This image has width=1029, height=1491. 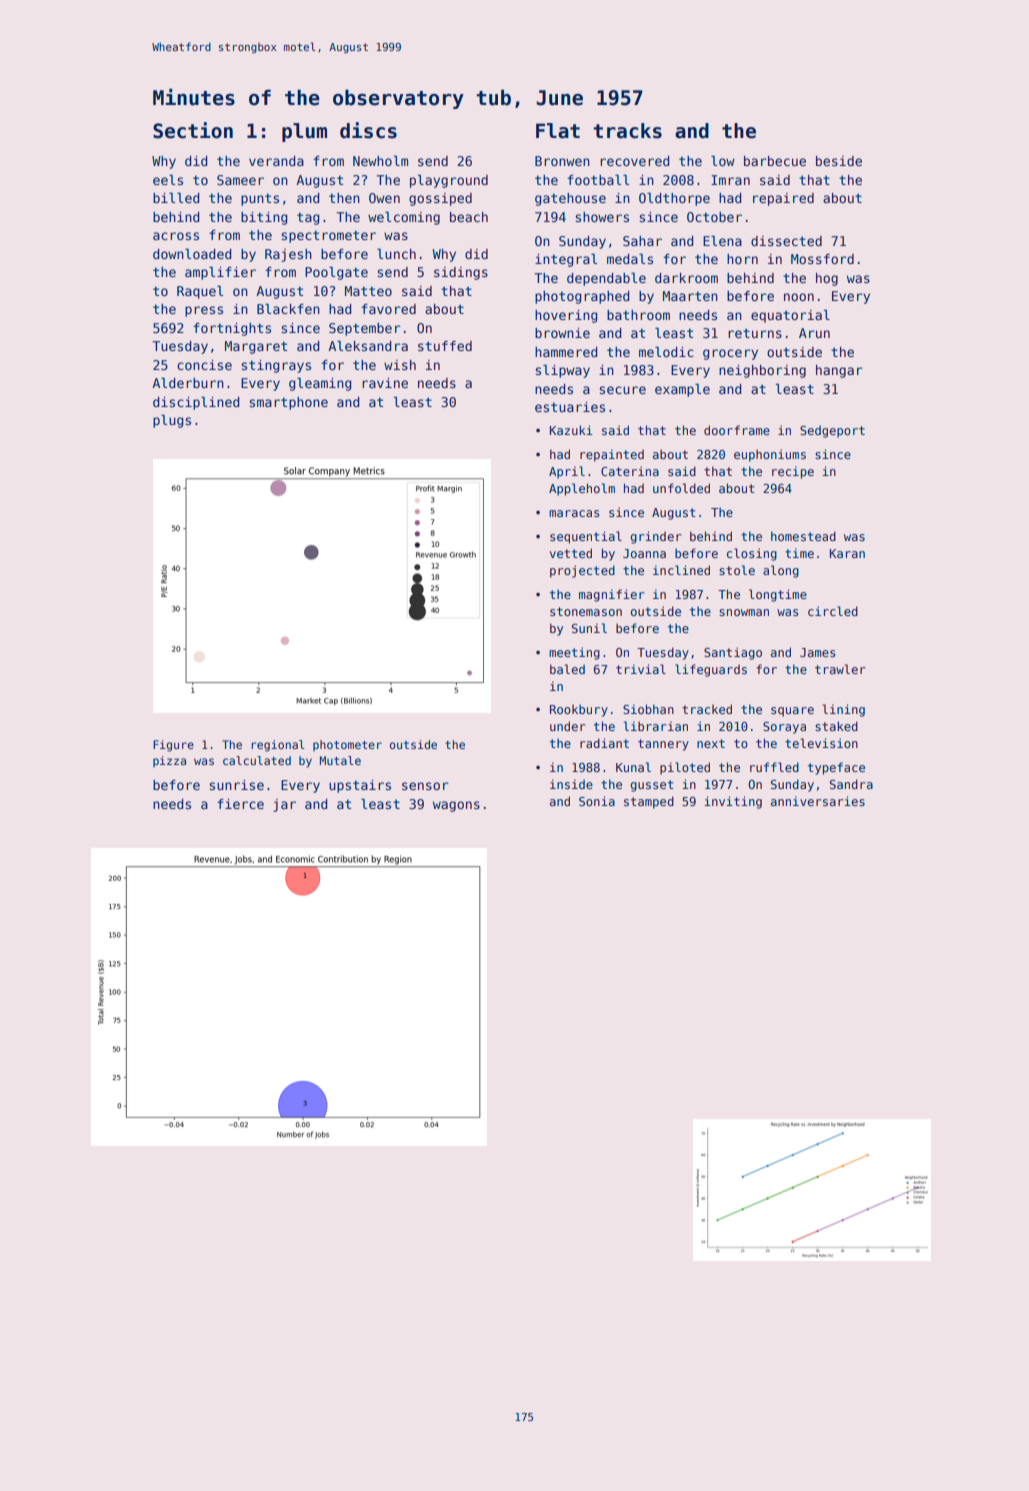 What do you see at coordinates (752, 554) in the image?
I see `closing` at bounding box center [752, 554].
